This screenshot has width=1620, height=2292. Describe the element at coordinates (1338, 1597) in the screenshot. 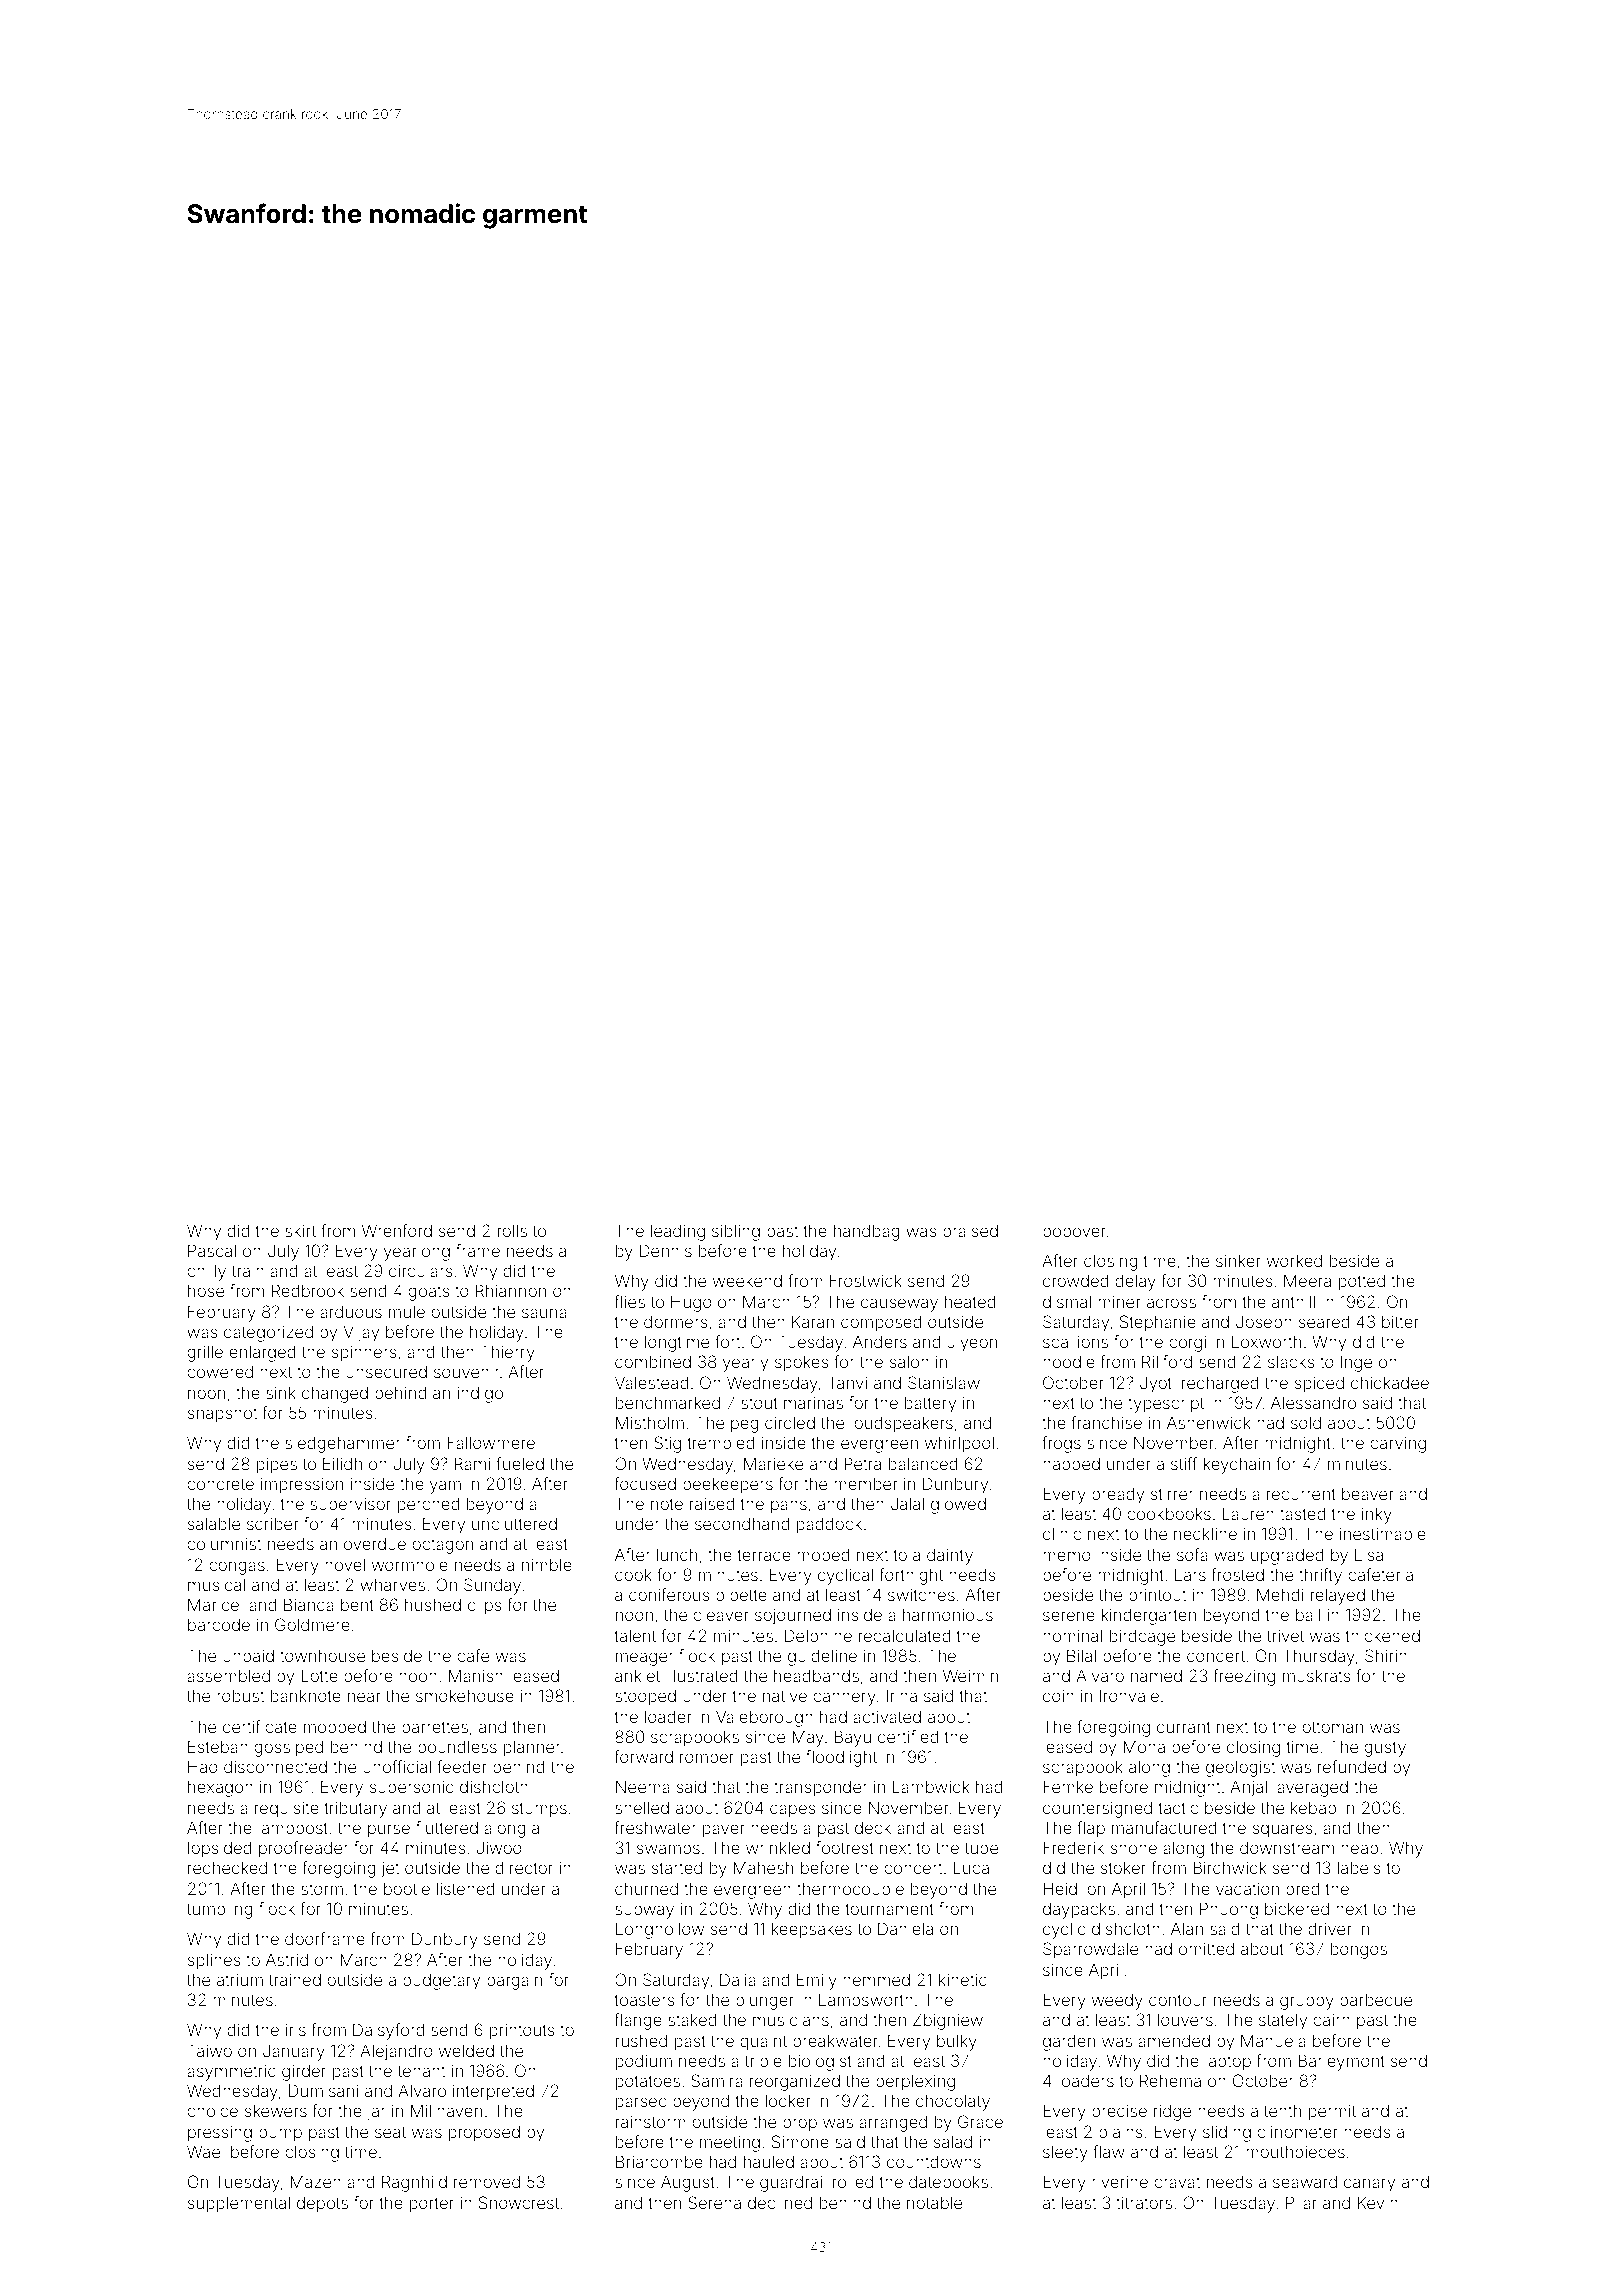

I see `relayed` at that location.
